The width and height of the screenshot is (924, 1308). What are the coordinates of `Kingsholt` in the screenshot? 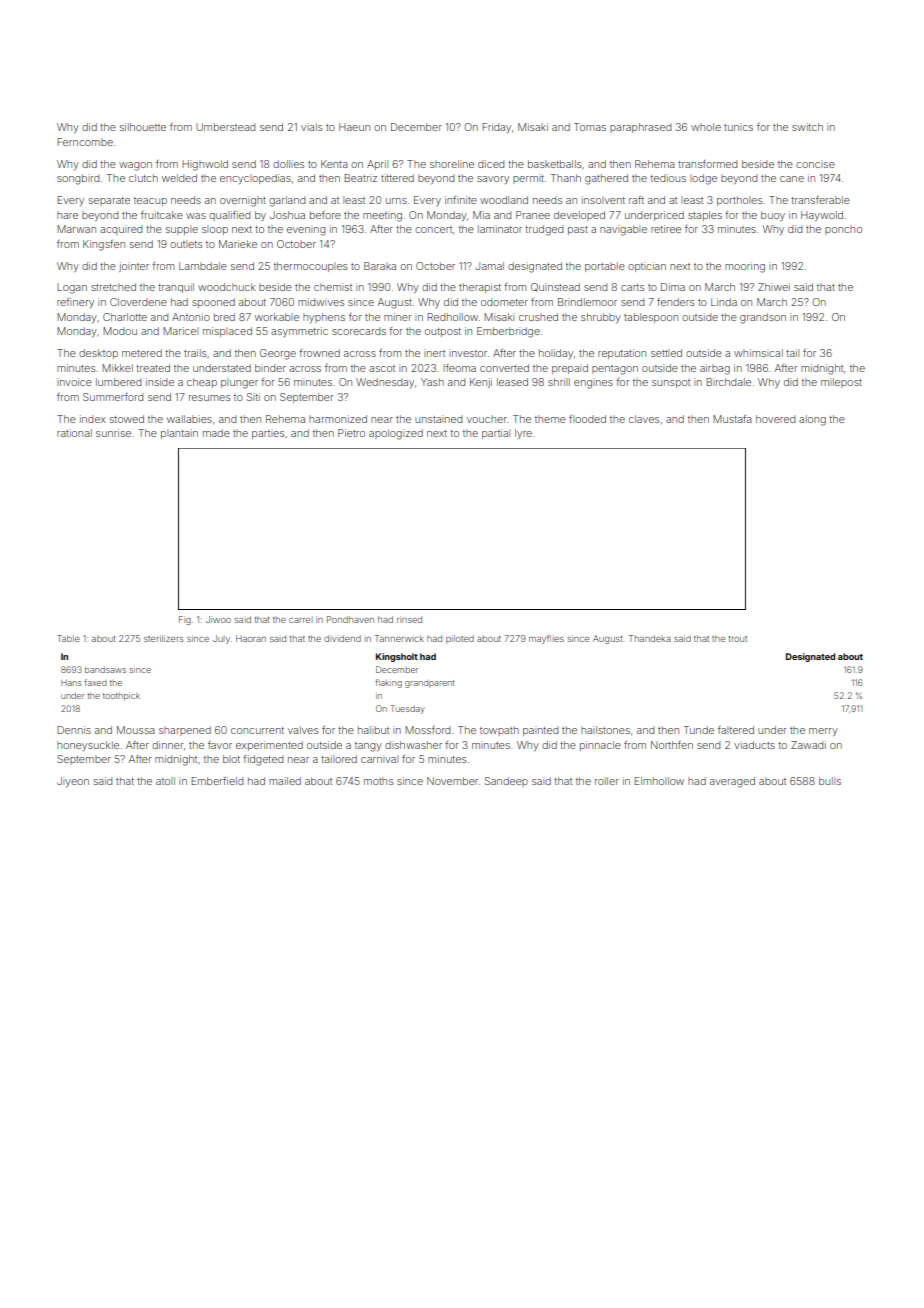 It's located at (397, 657).
